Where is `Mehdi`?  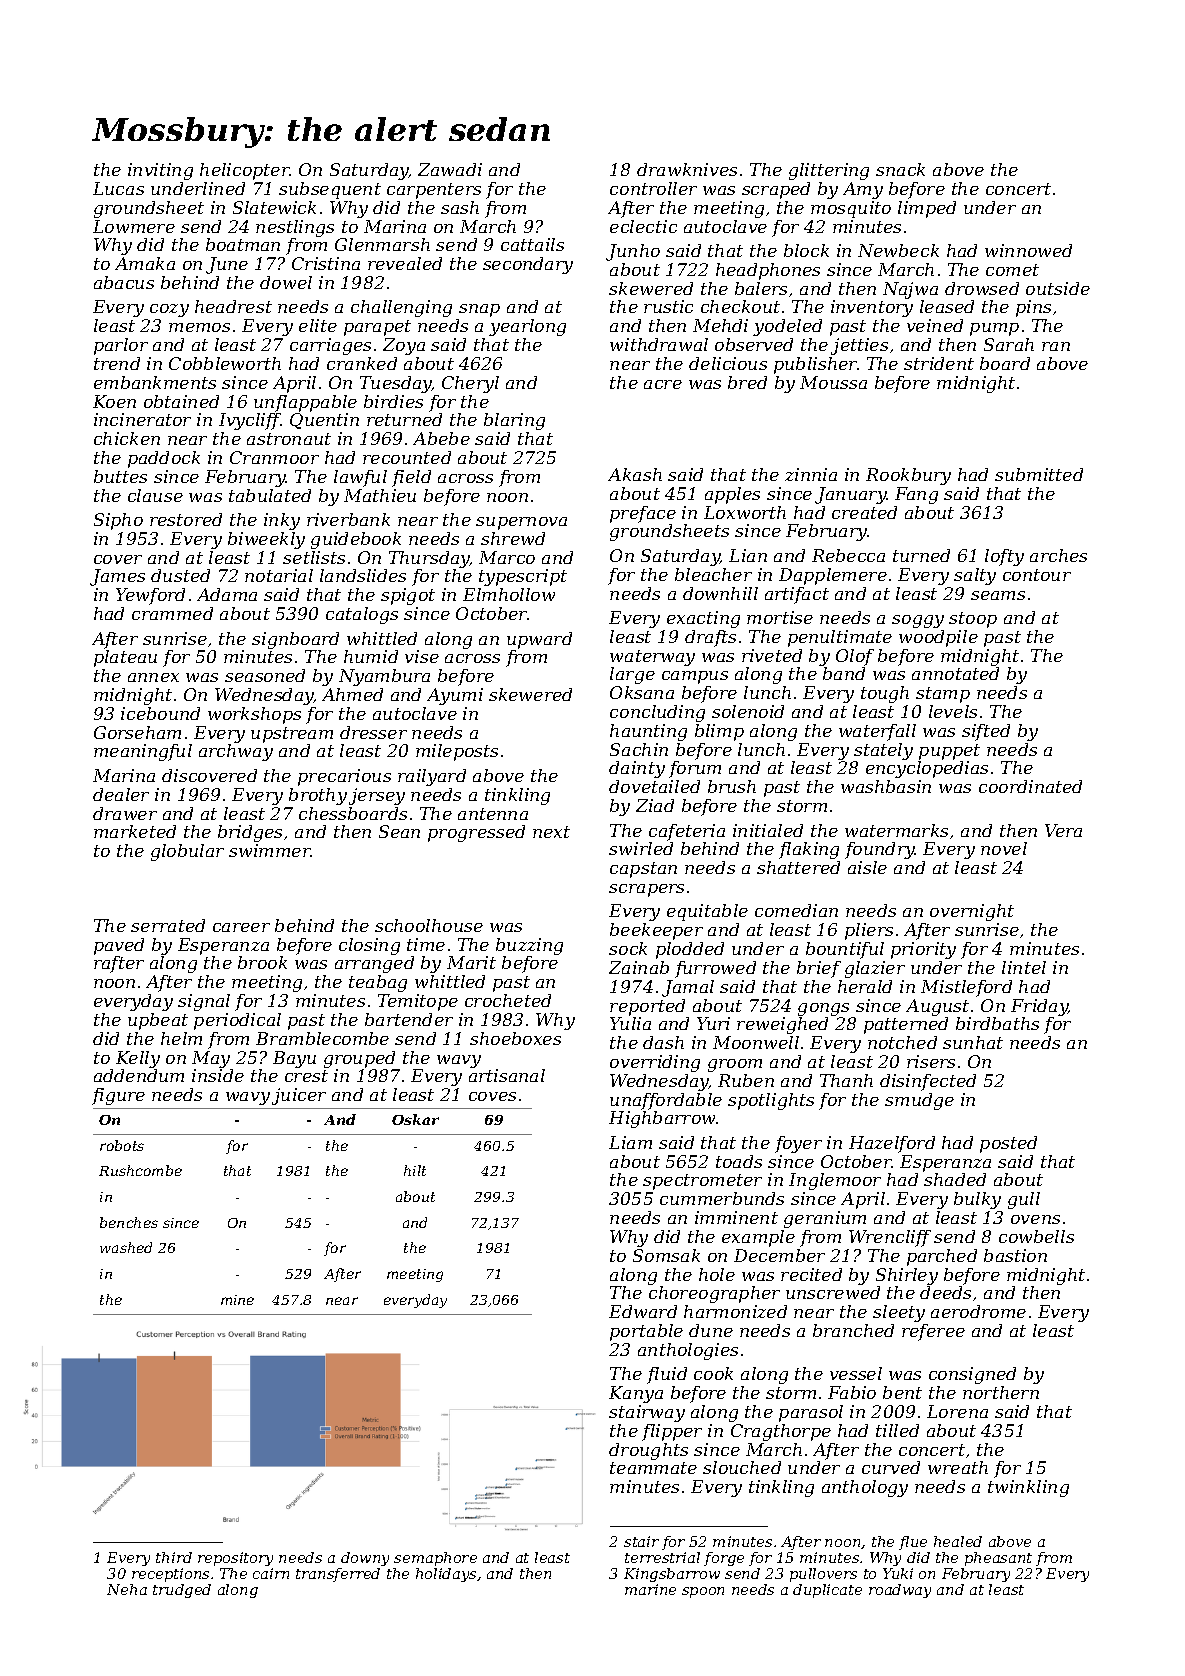
Mehdi is located at coordinates (720, 325).
